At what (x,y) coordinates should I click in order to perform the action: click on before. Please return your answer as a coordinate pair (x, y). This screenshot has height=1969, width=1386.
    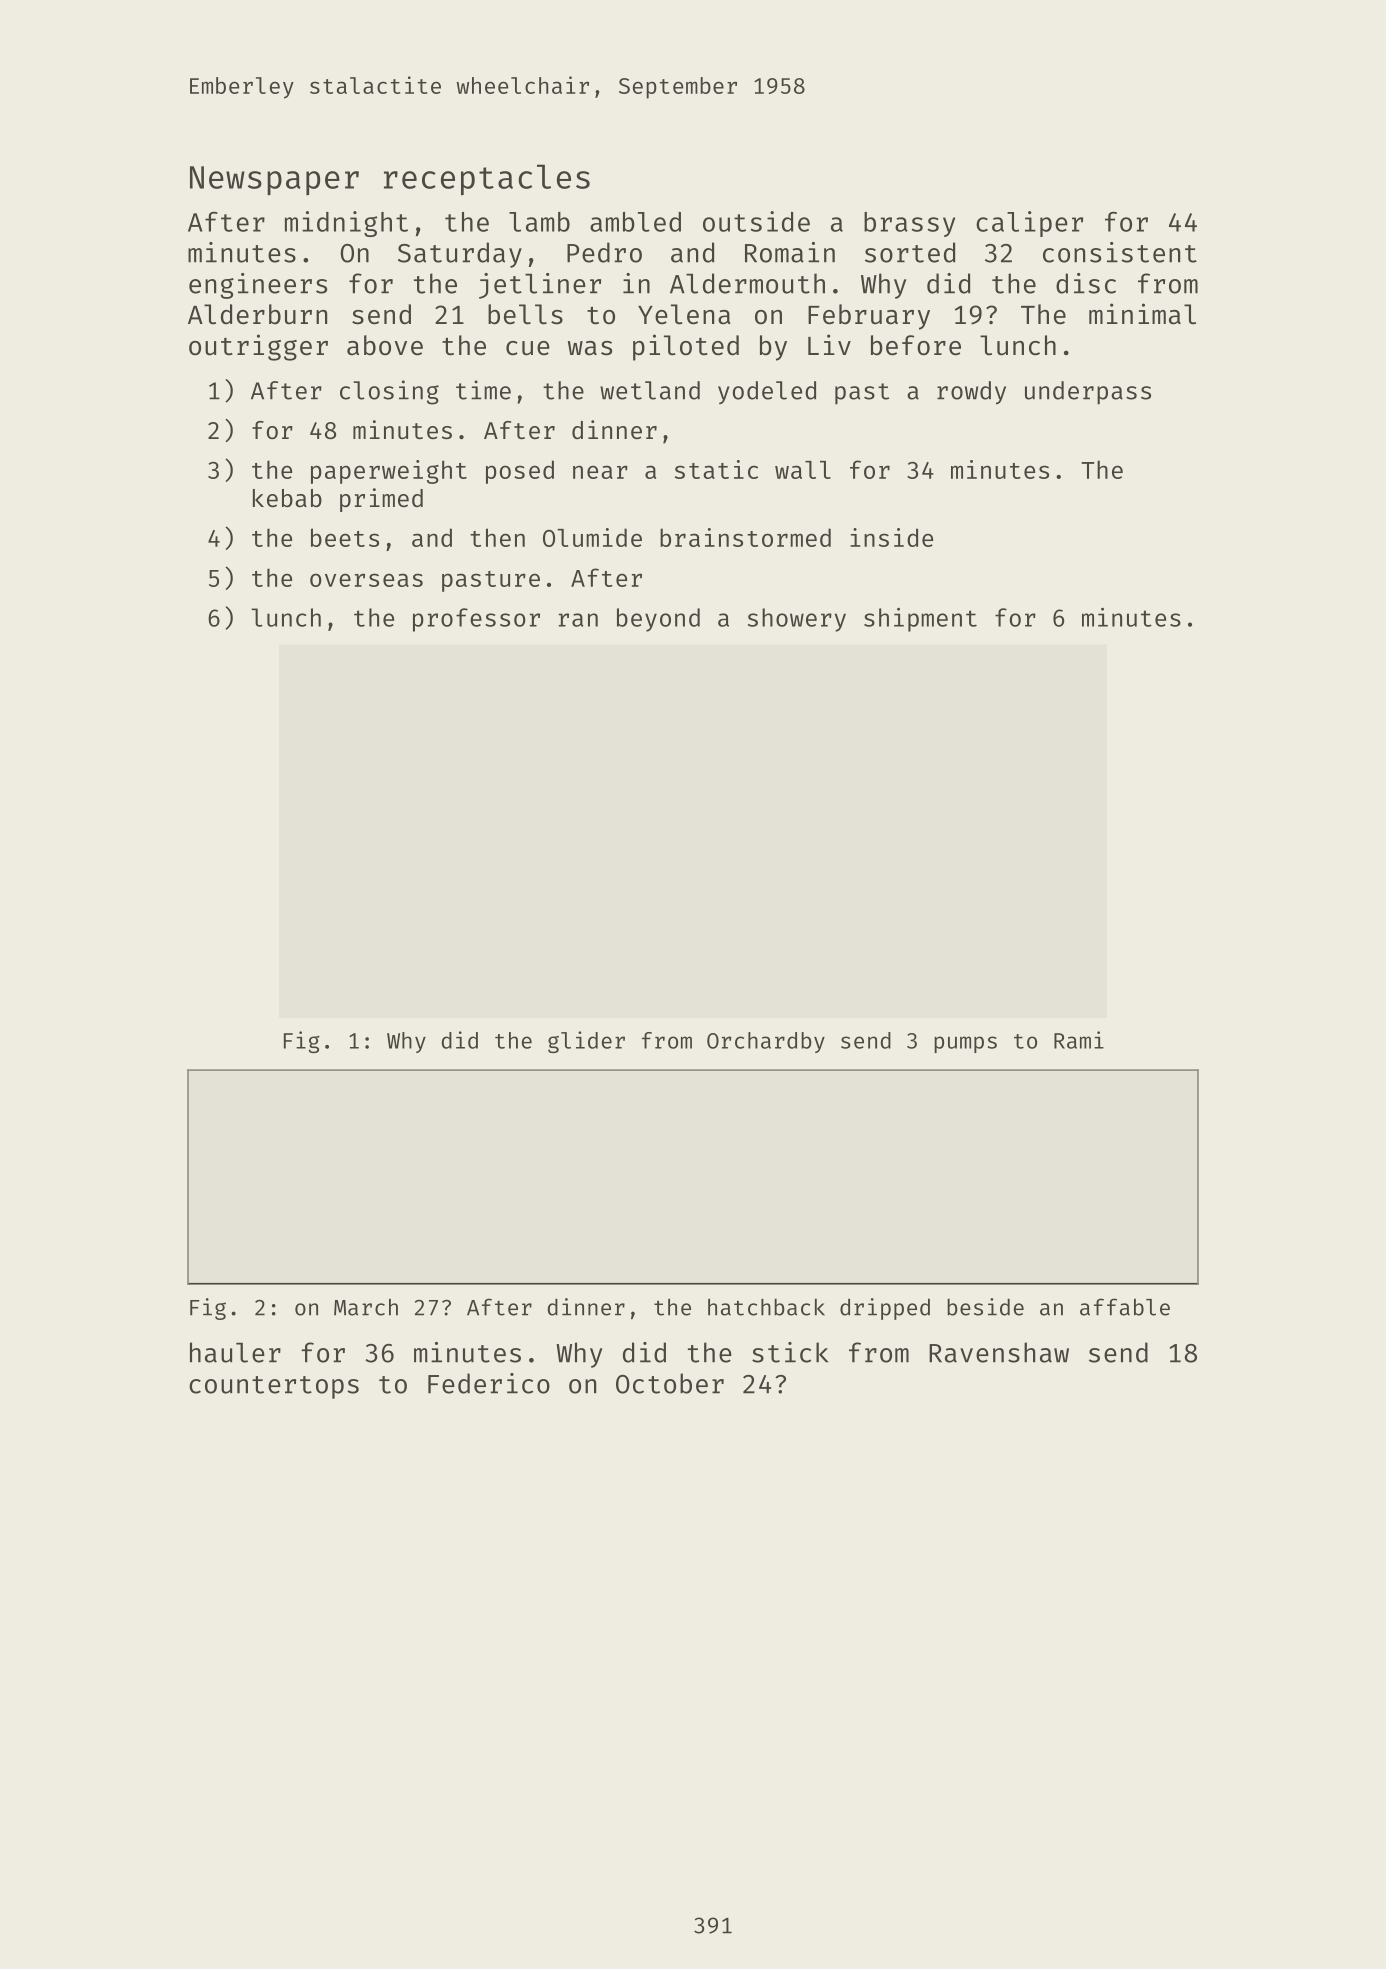
    Looking at the image, I should click on (916, 345).
